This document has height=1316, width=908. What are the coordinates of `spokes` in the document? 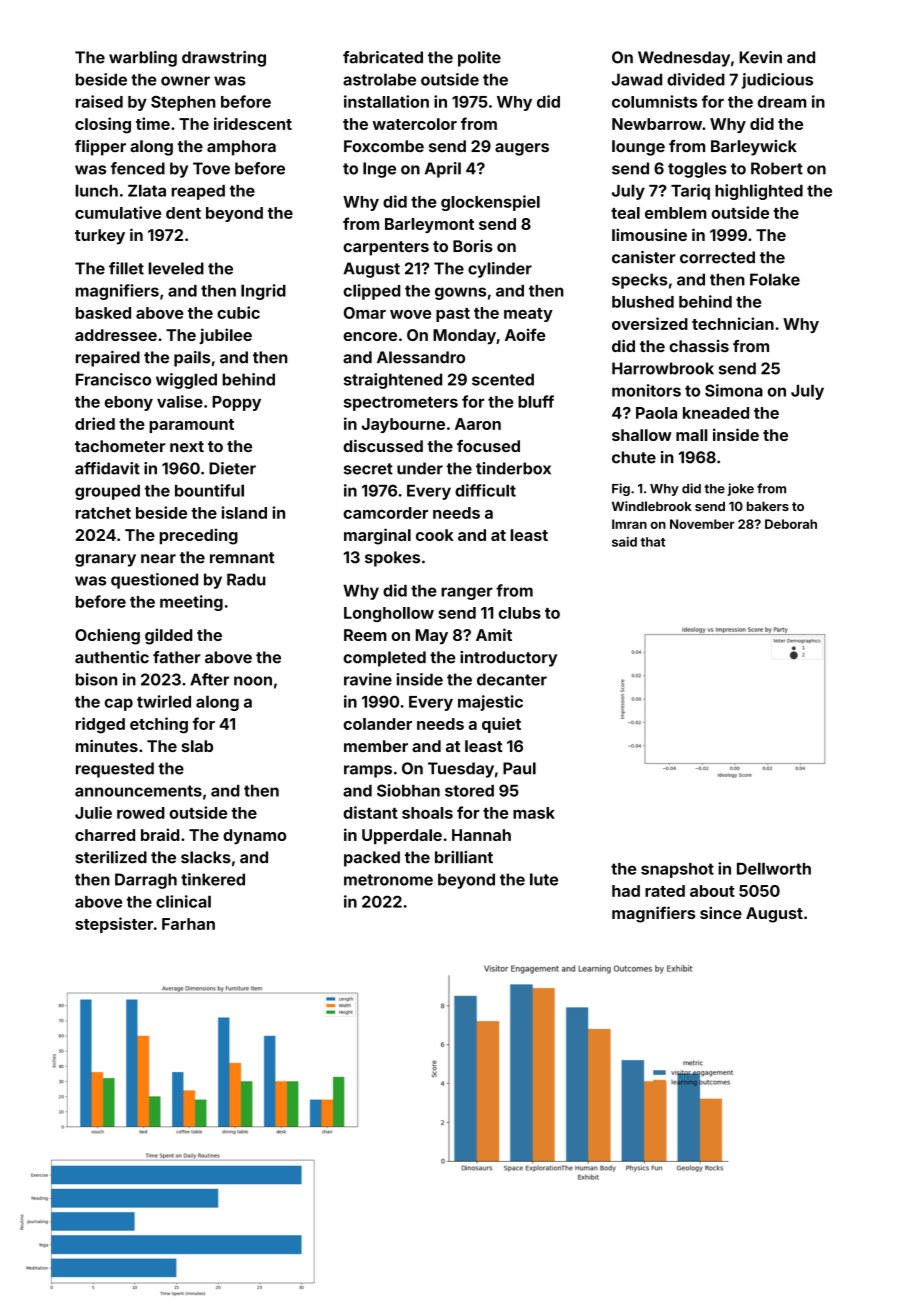 It's located at (392, 559).
